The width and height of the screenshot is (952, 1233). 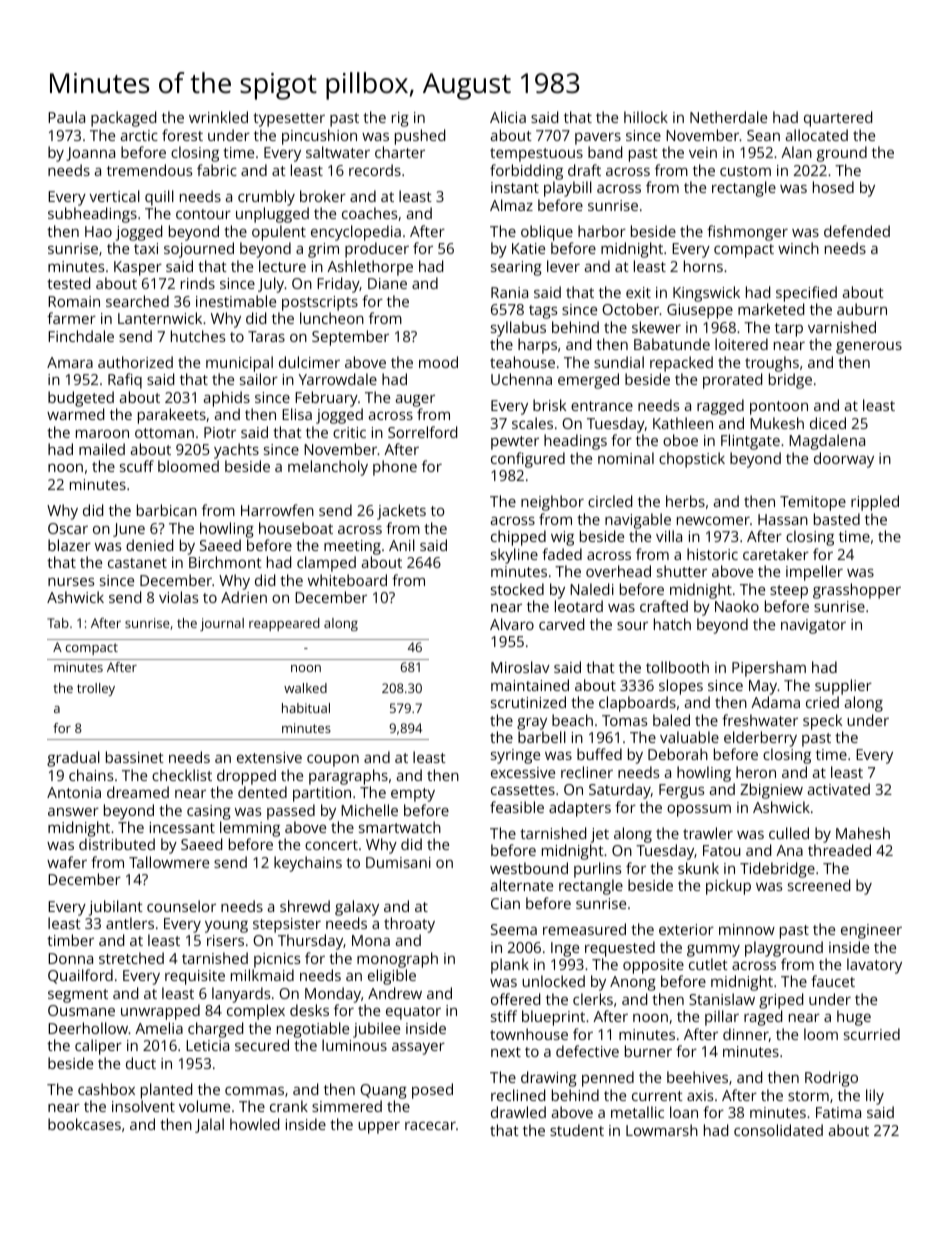 What do you see at coordinates (508, 117) in the screenshot?
I see `Alicia` at bounding box center [508, 117].
